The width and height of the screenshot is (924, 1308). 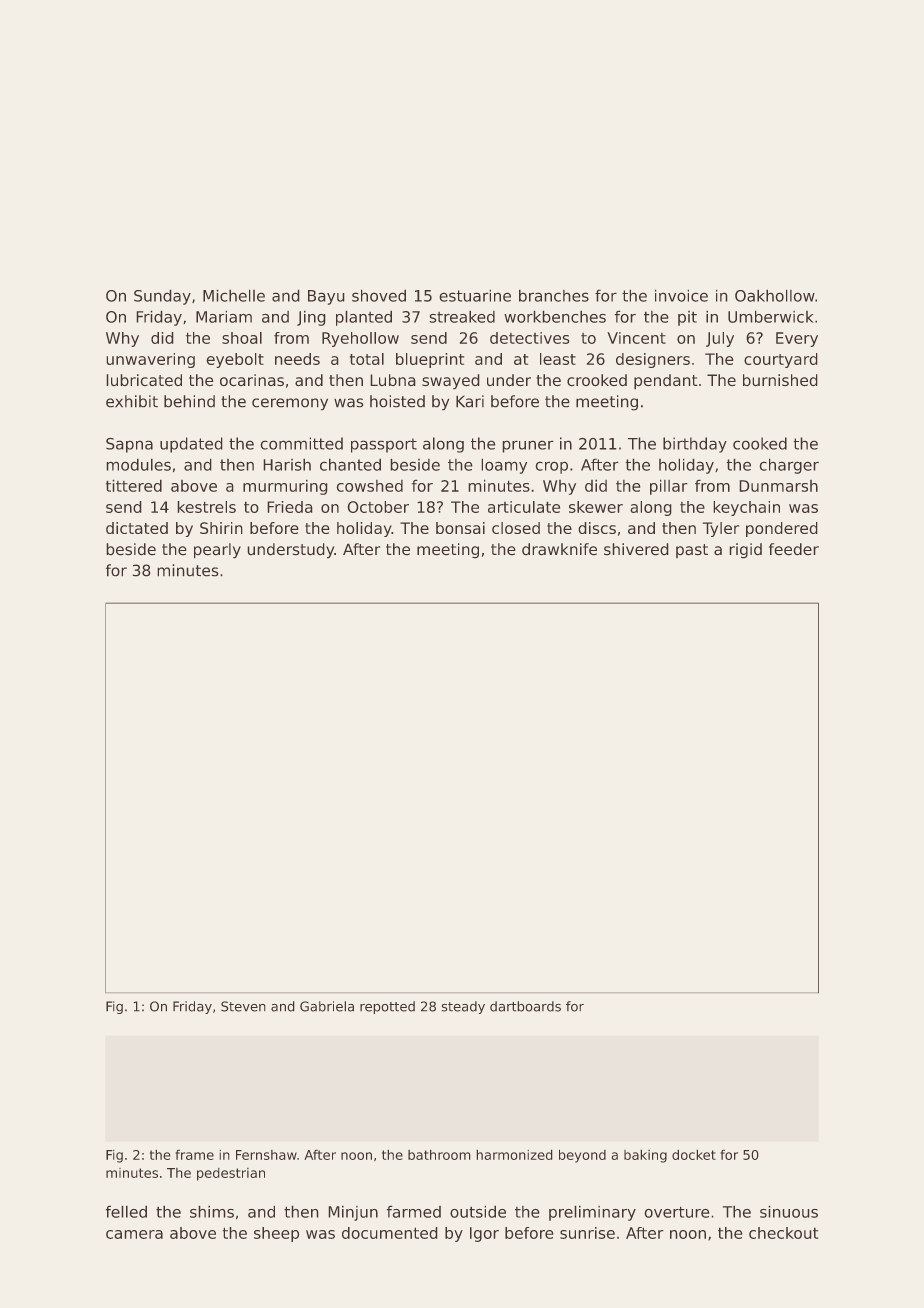 What do you see at coordinates (780, 380) in the screenshot?
I see `burnished` at bounding box center [780, 380].
